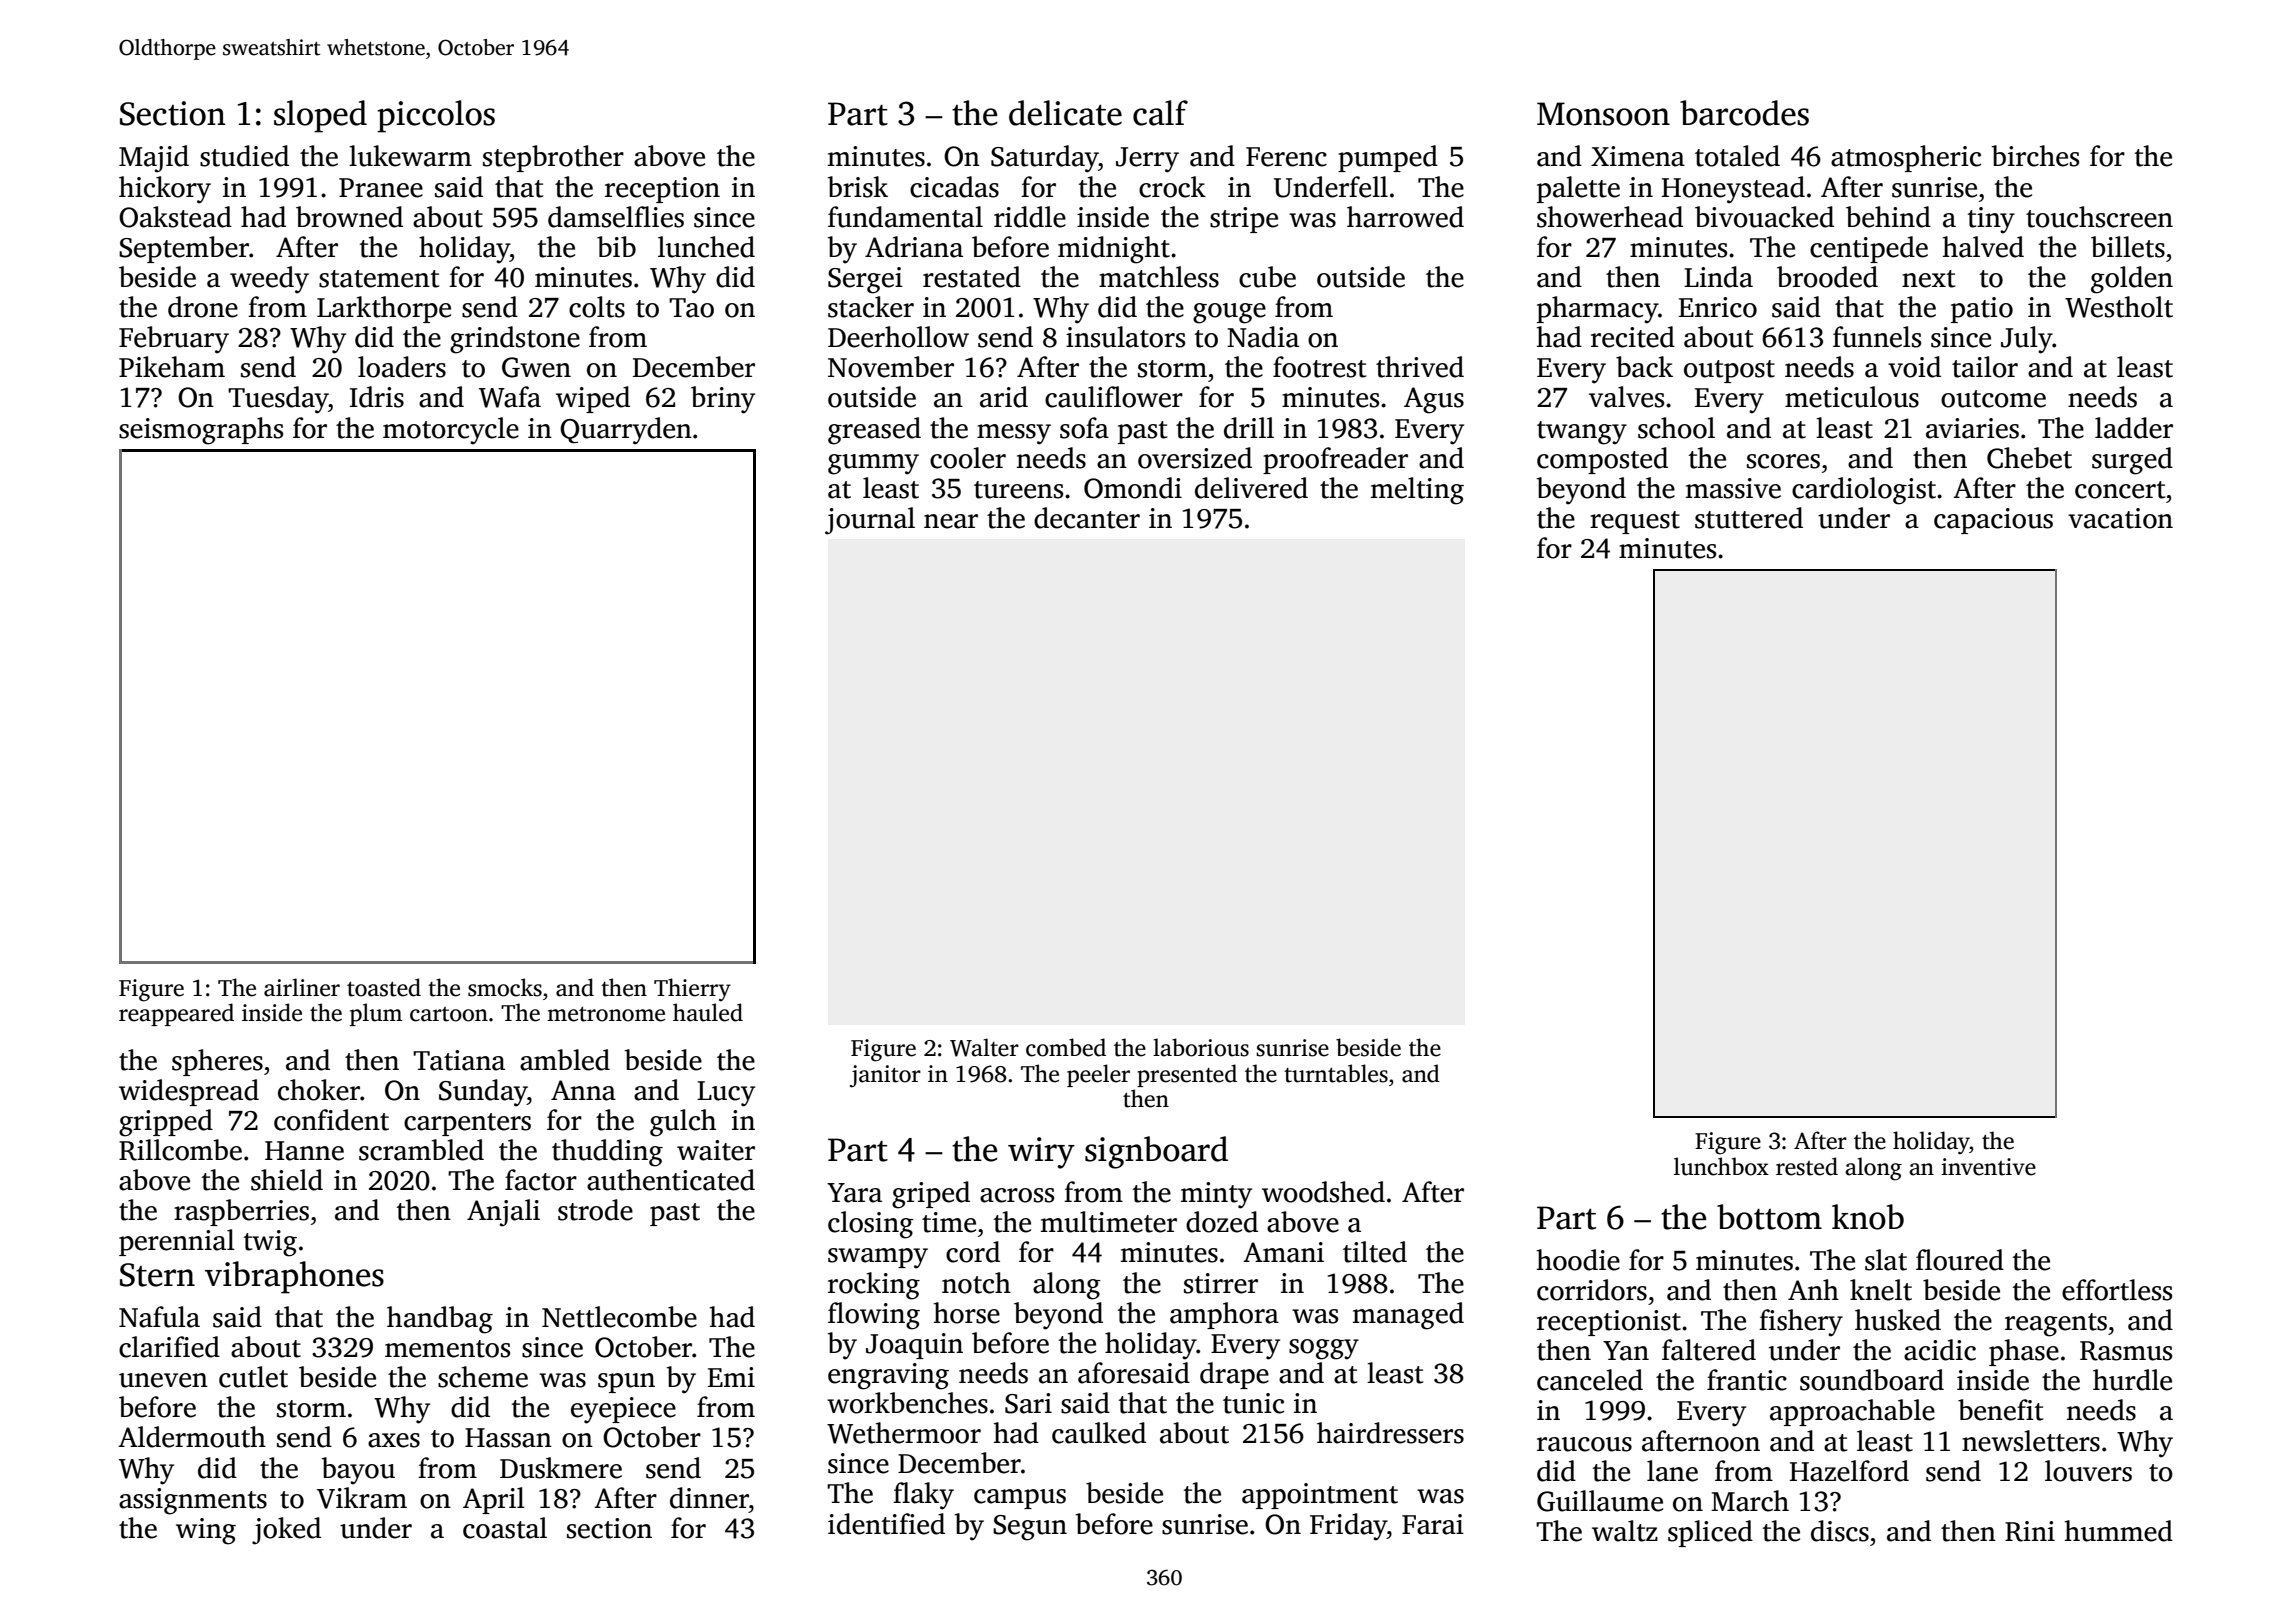 This screenshot has height=1620, width=2292. I want to click on Thierry, so click(692, 990).
